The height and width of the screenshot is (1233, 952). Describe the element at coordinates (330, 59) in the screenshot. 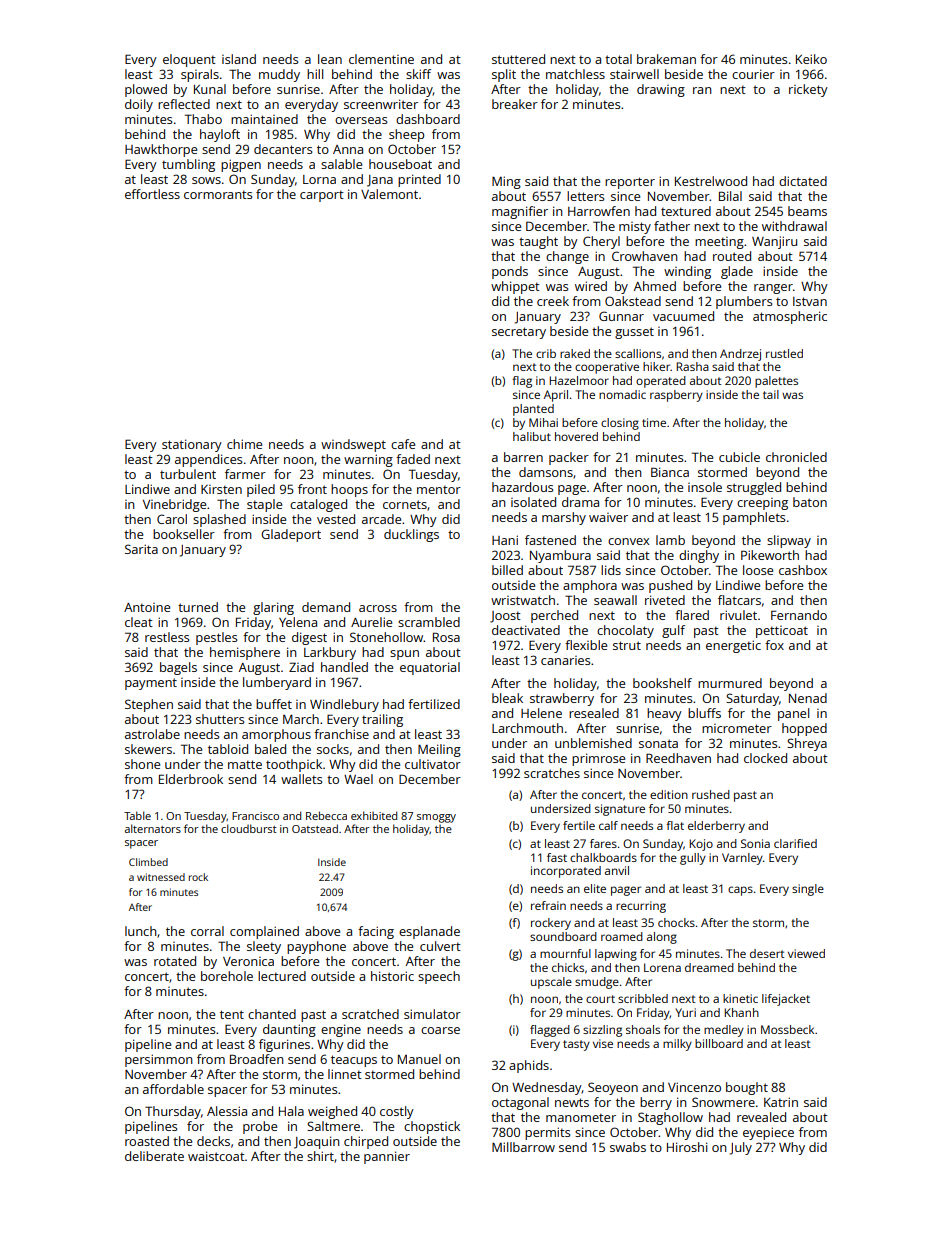

I see `lean` at that location.
